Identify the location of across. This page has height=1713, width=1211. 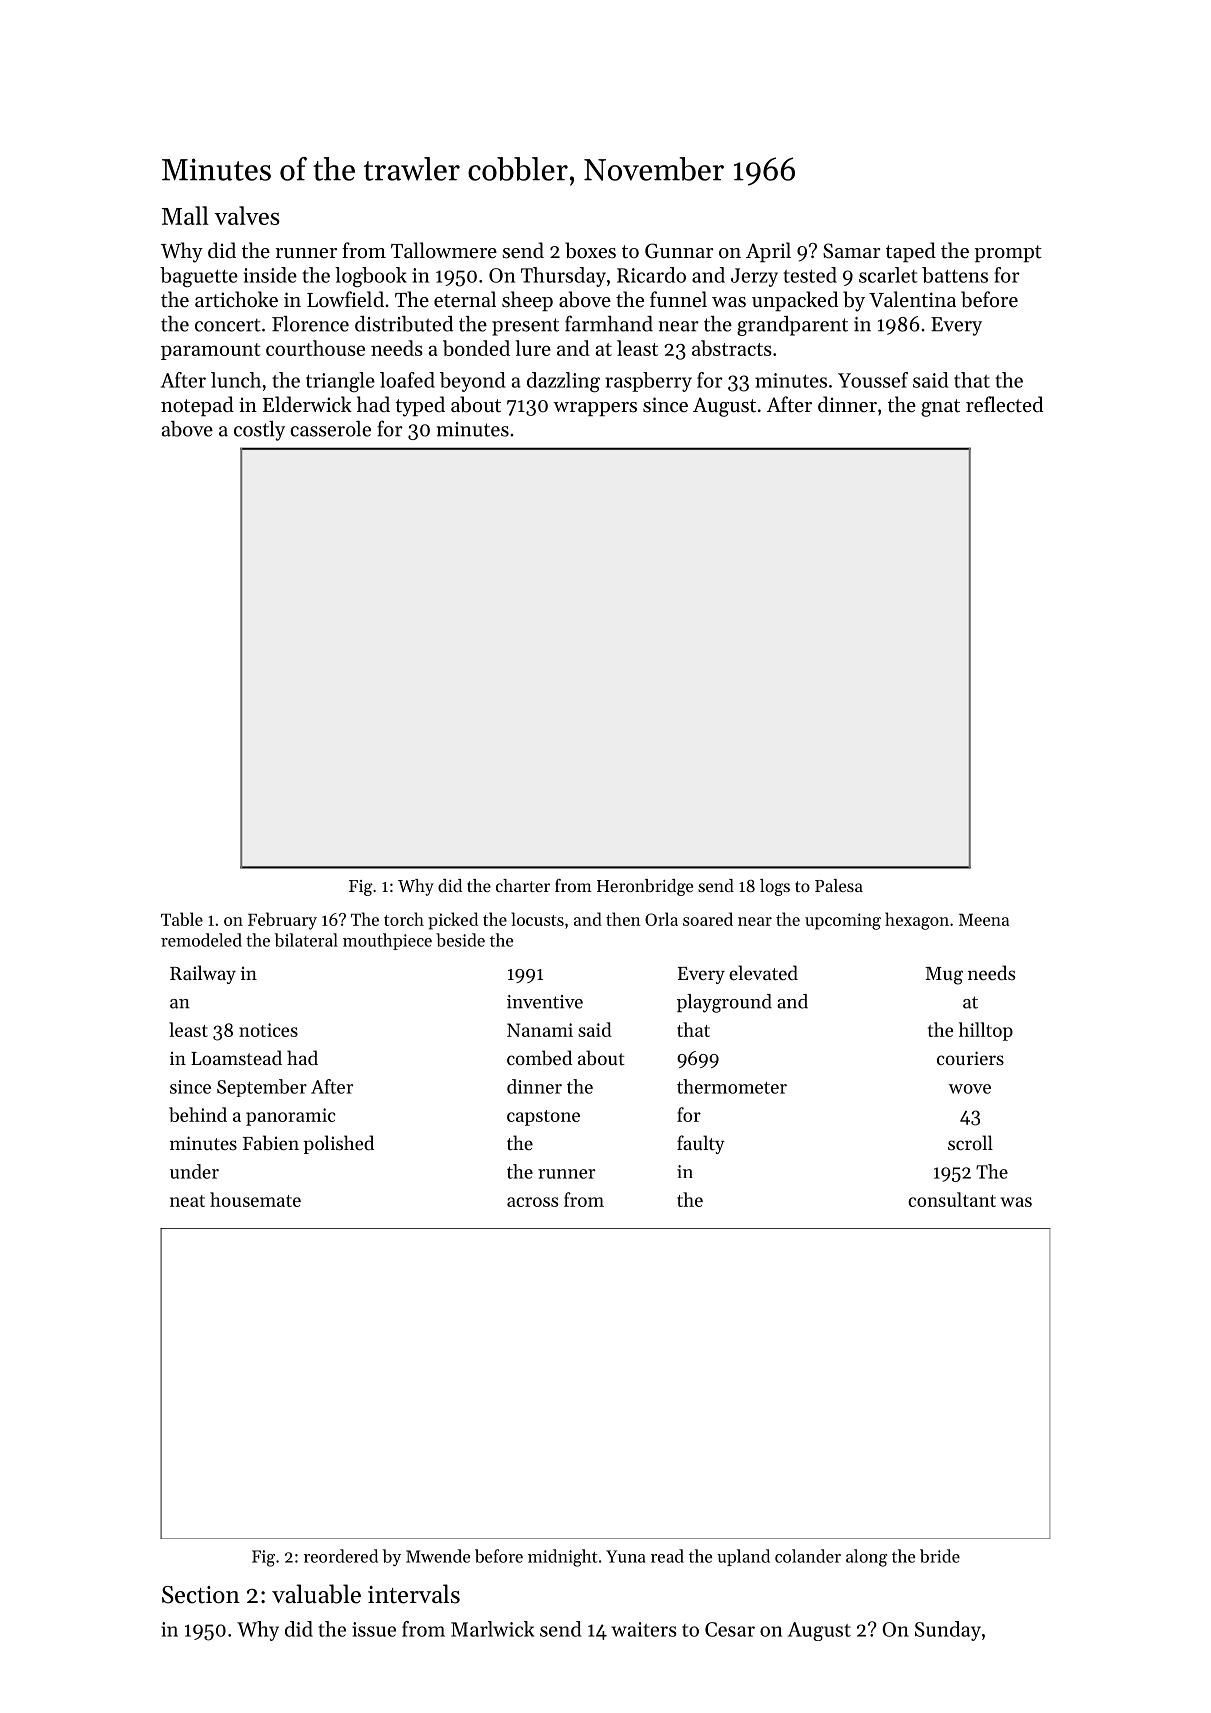
(532, 1202).
